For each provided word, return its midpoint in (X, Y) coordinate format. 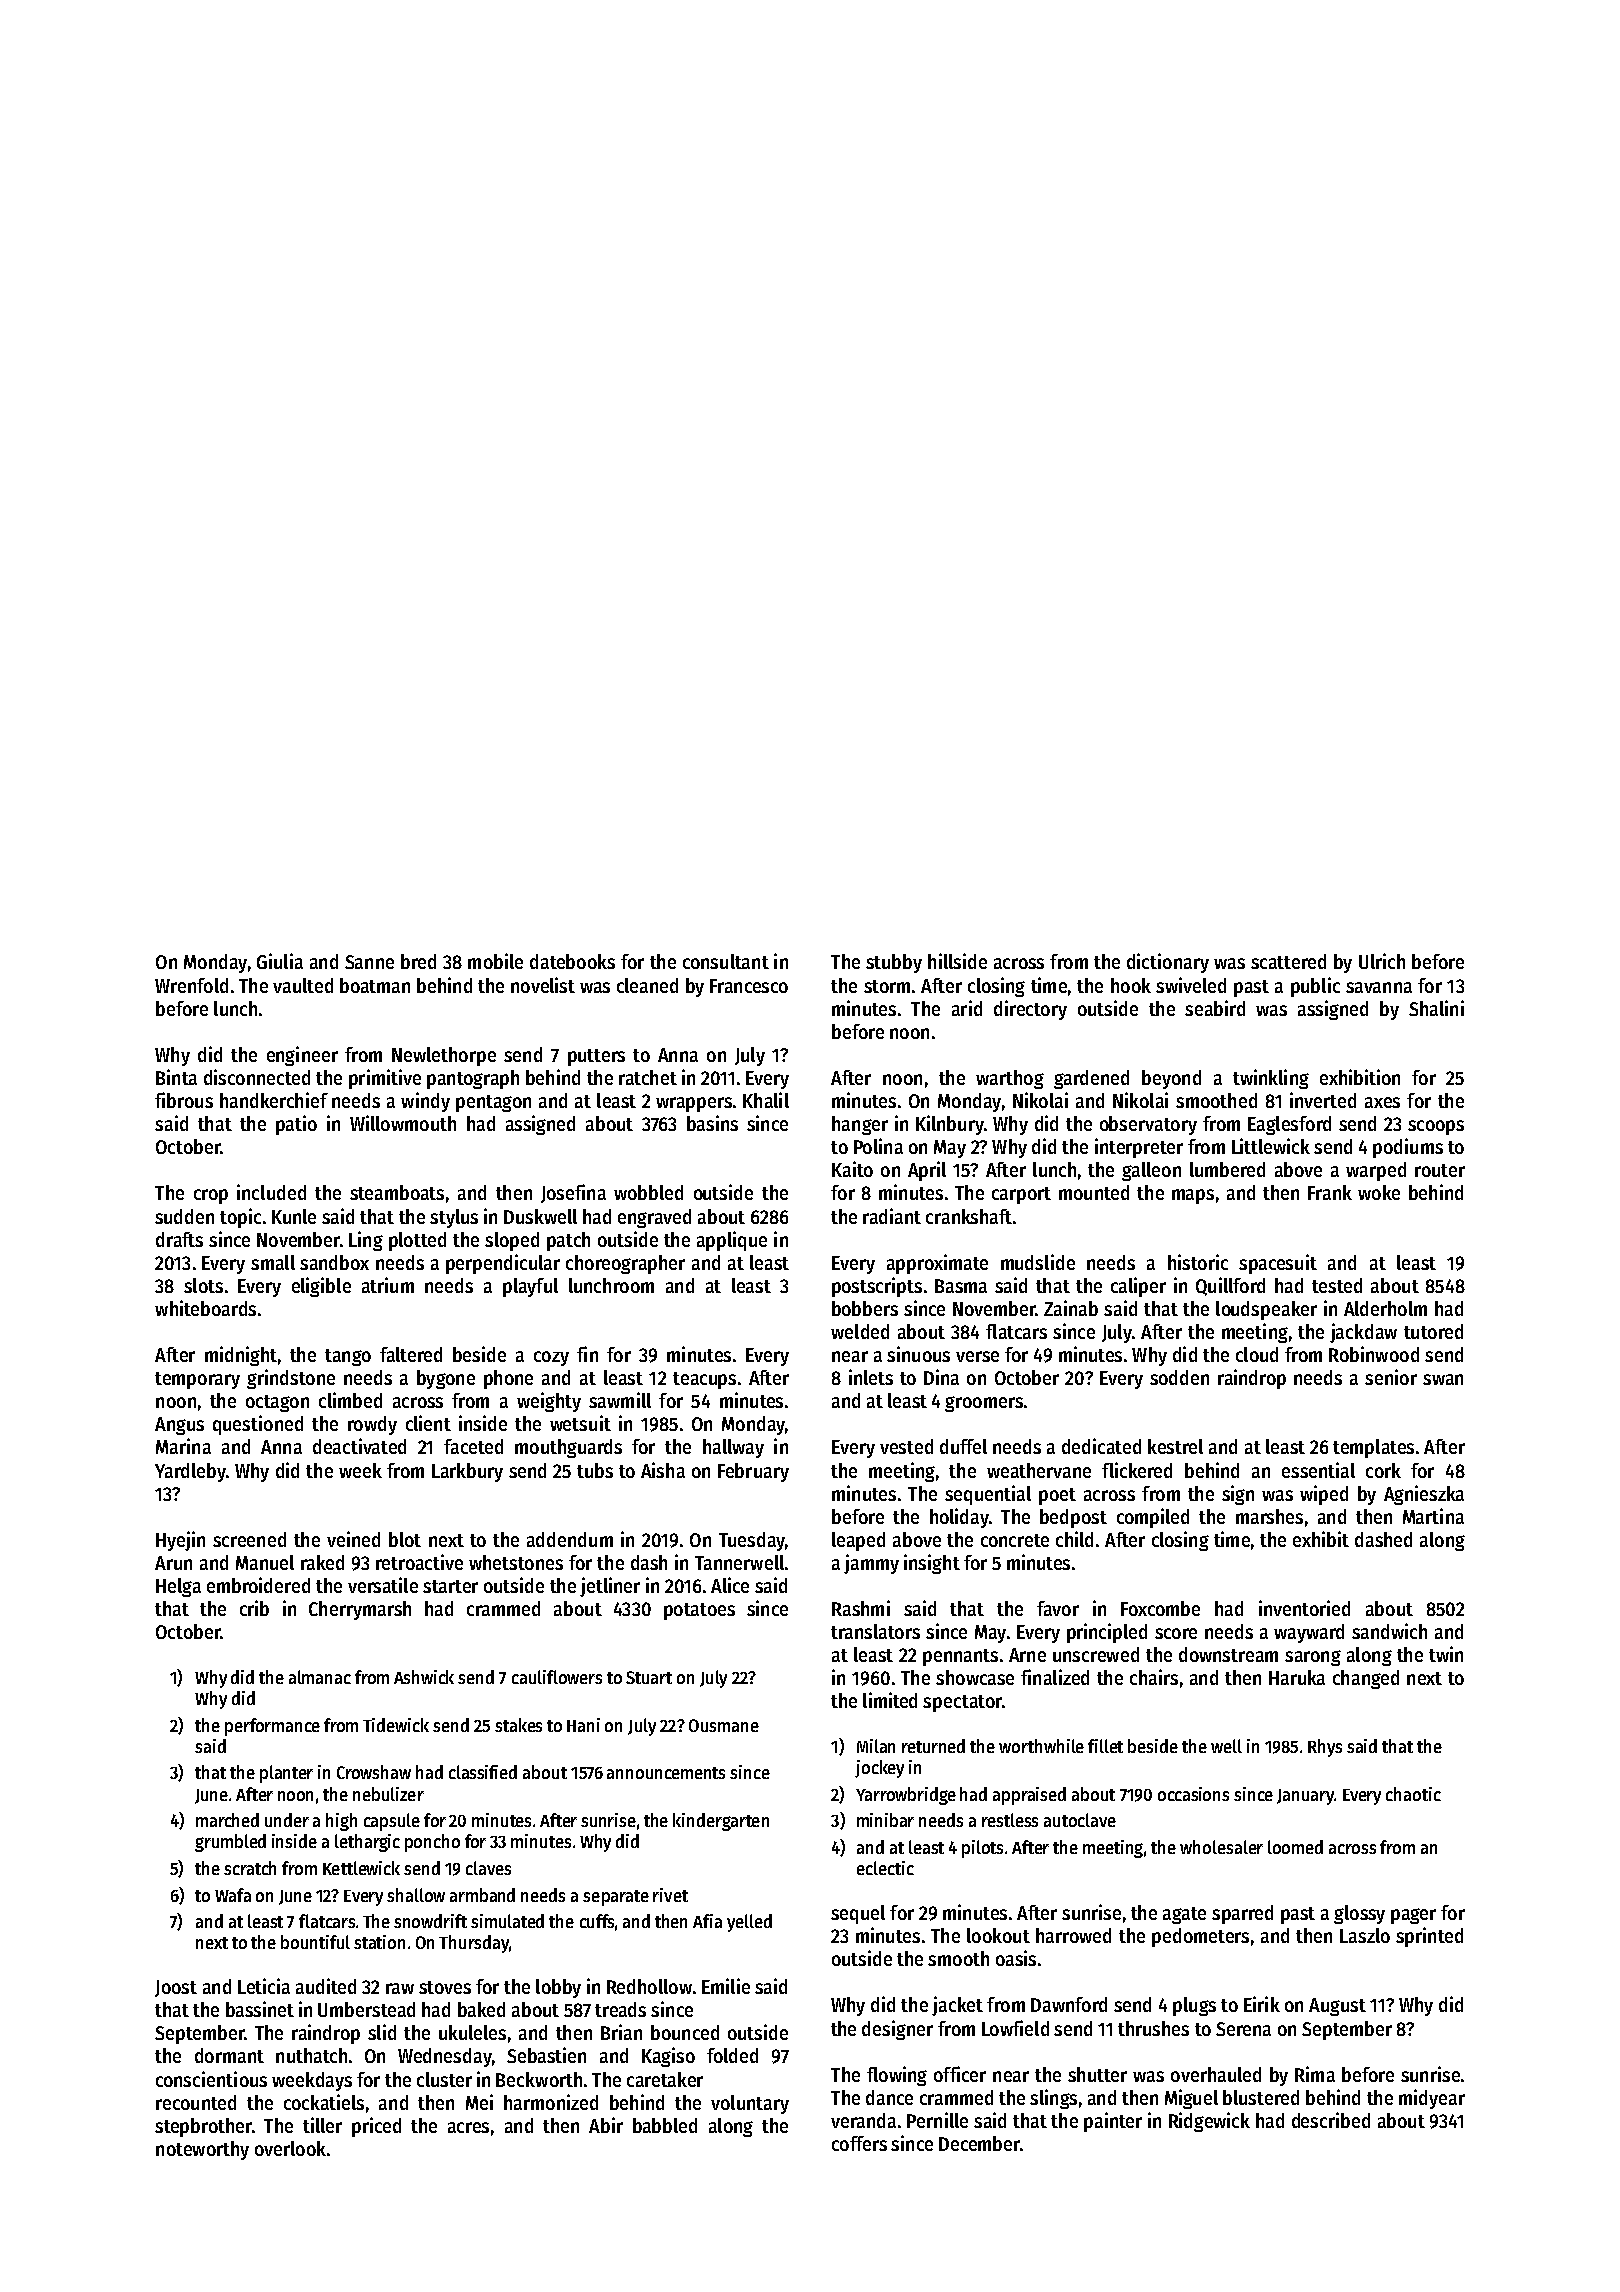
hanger (860, 1125)
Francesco (749, 986)
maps (1193, 1196)
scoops (1436, 1127)
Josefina (573, 1193)
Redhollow (649, 1986)
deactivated (359, 1446)
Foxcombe (1160, 1608)
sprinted (1429, 1937)
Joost (176, 1988)
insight (932, 1564)
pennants (960, 1657)
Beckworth (539, 2079)
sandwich (1389, 1631)
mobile (495, 961)
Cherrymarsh (360, 1610)
